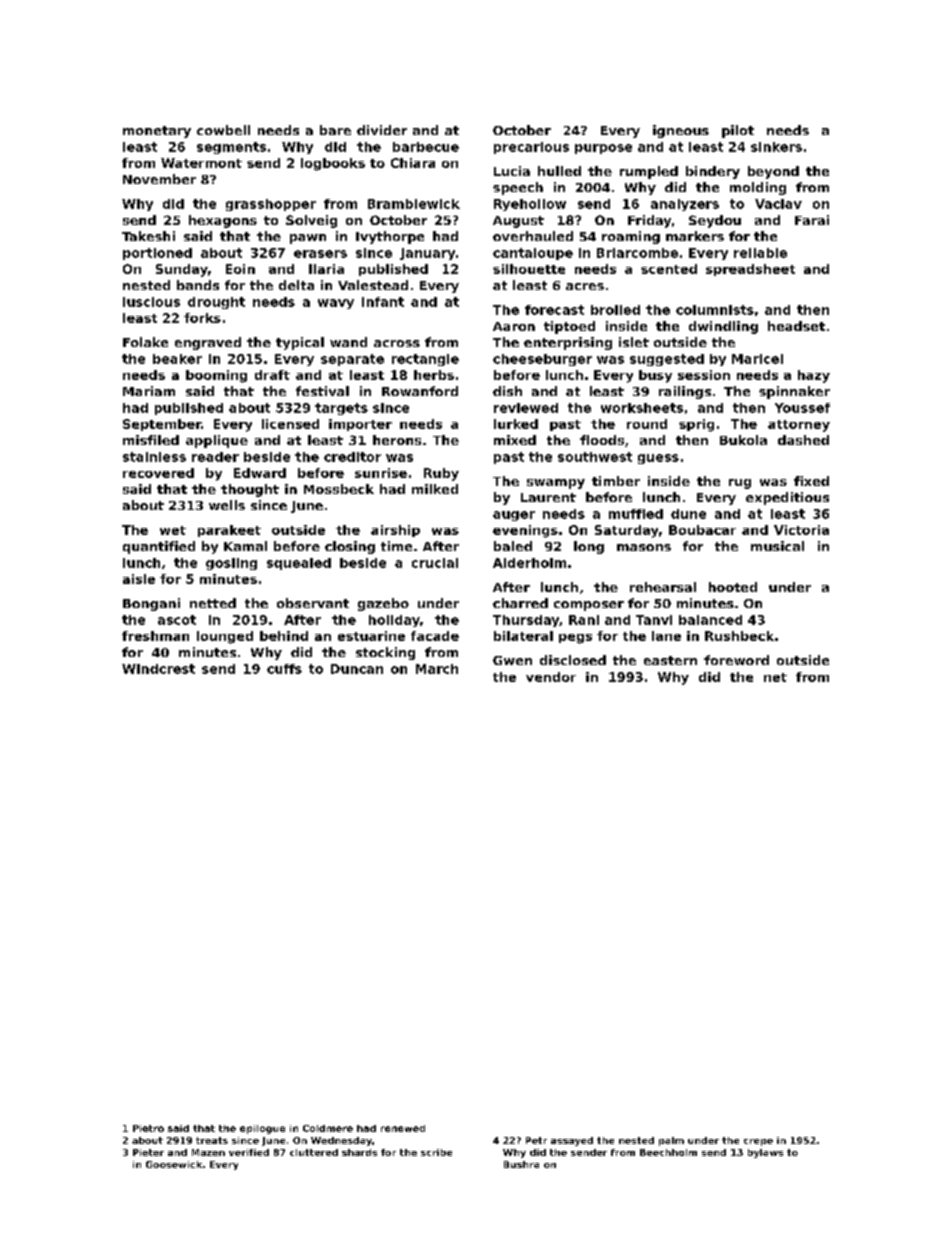 The height and width of the image is (1233, 952). Describe the element at coordinates (159, 547) in the image. I see `quantified` at that location.
